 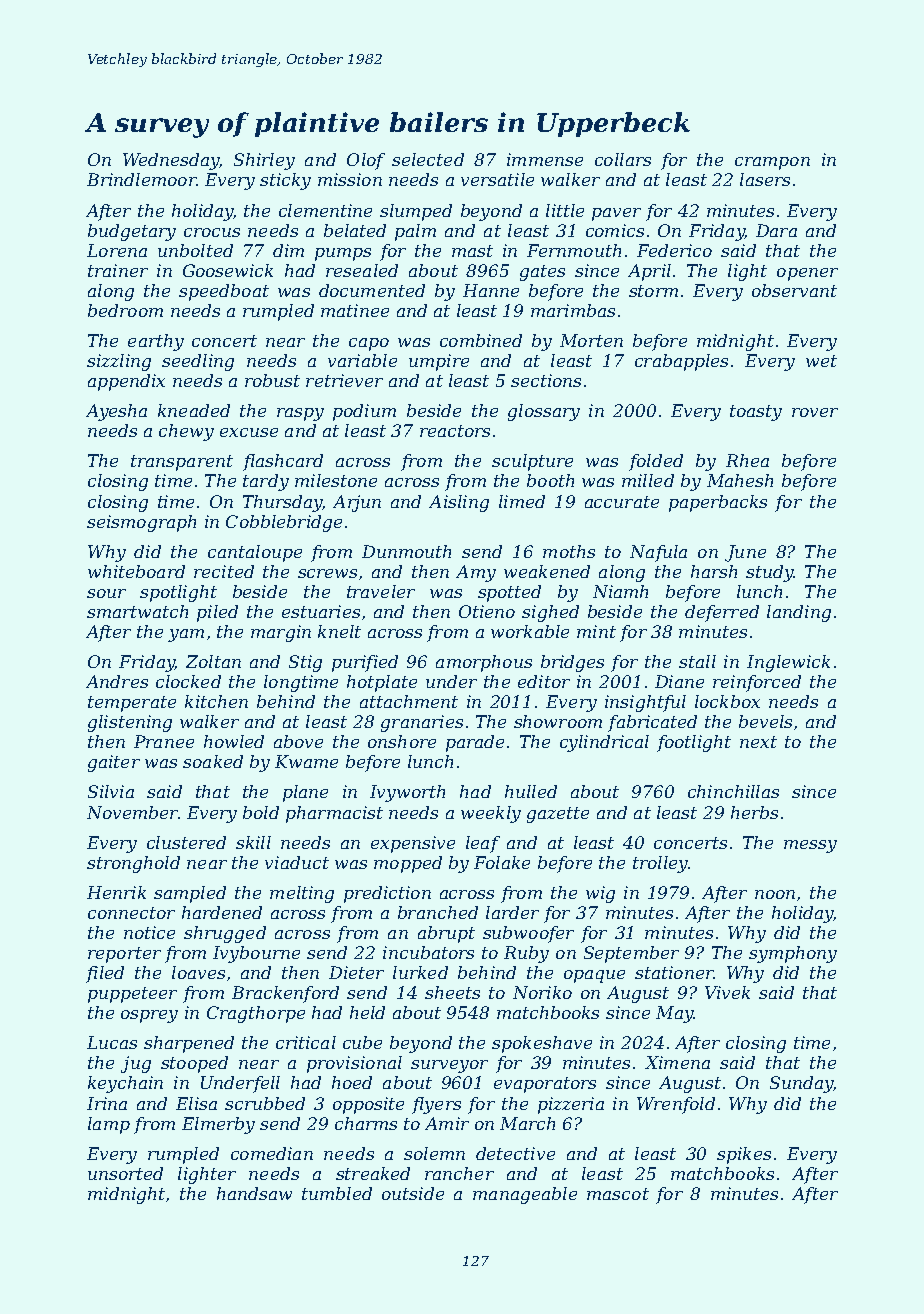 I want to click on June, so click(x=745, y=553).
